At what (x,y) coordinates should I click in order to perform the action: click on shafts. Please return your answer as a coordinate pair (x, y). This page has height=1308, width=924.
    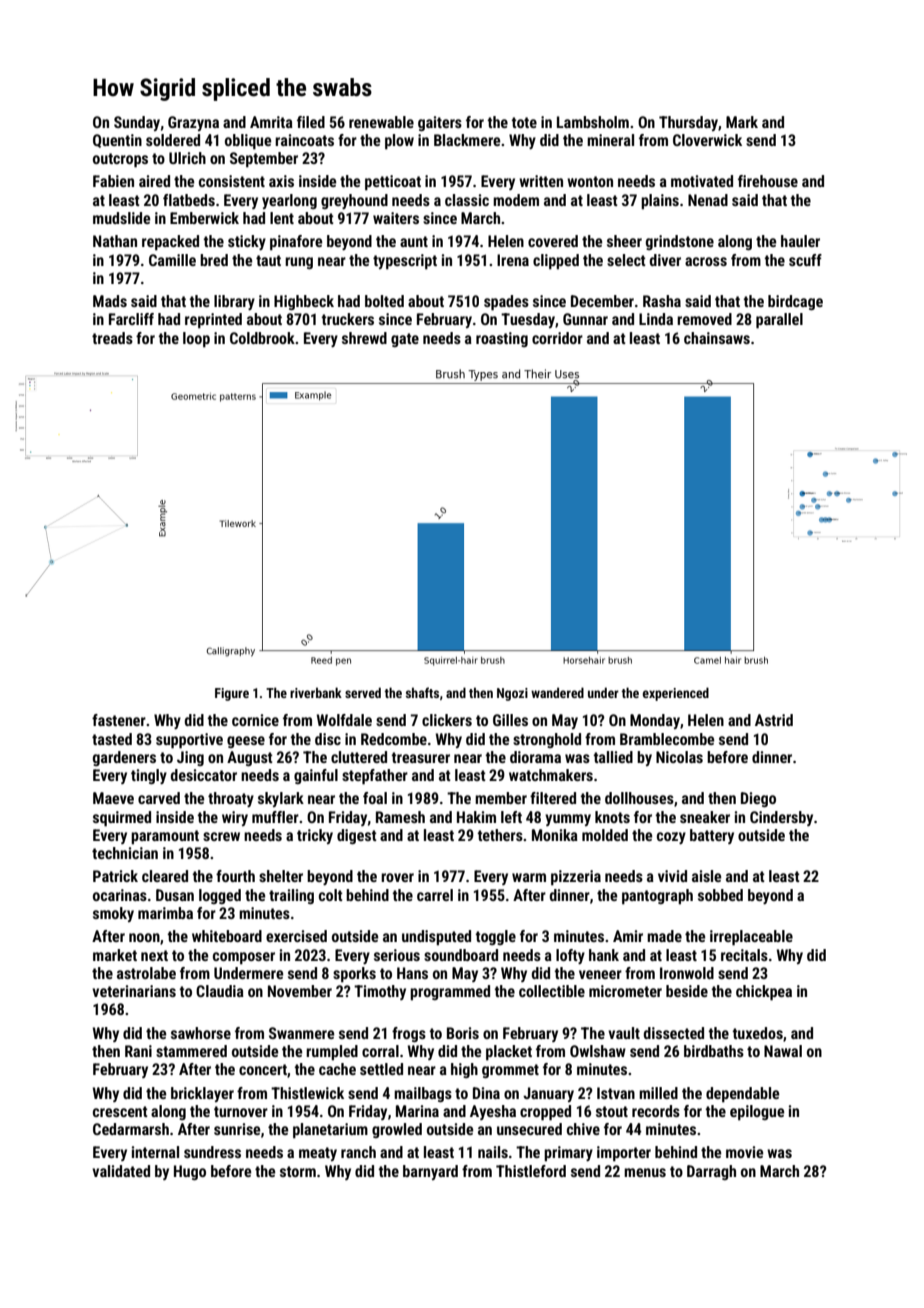
    Looking at the image, I should click on (422, 692).
